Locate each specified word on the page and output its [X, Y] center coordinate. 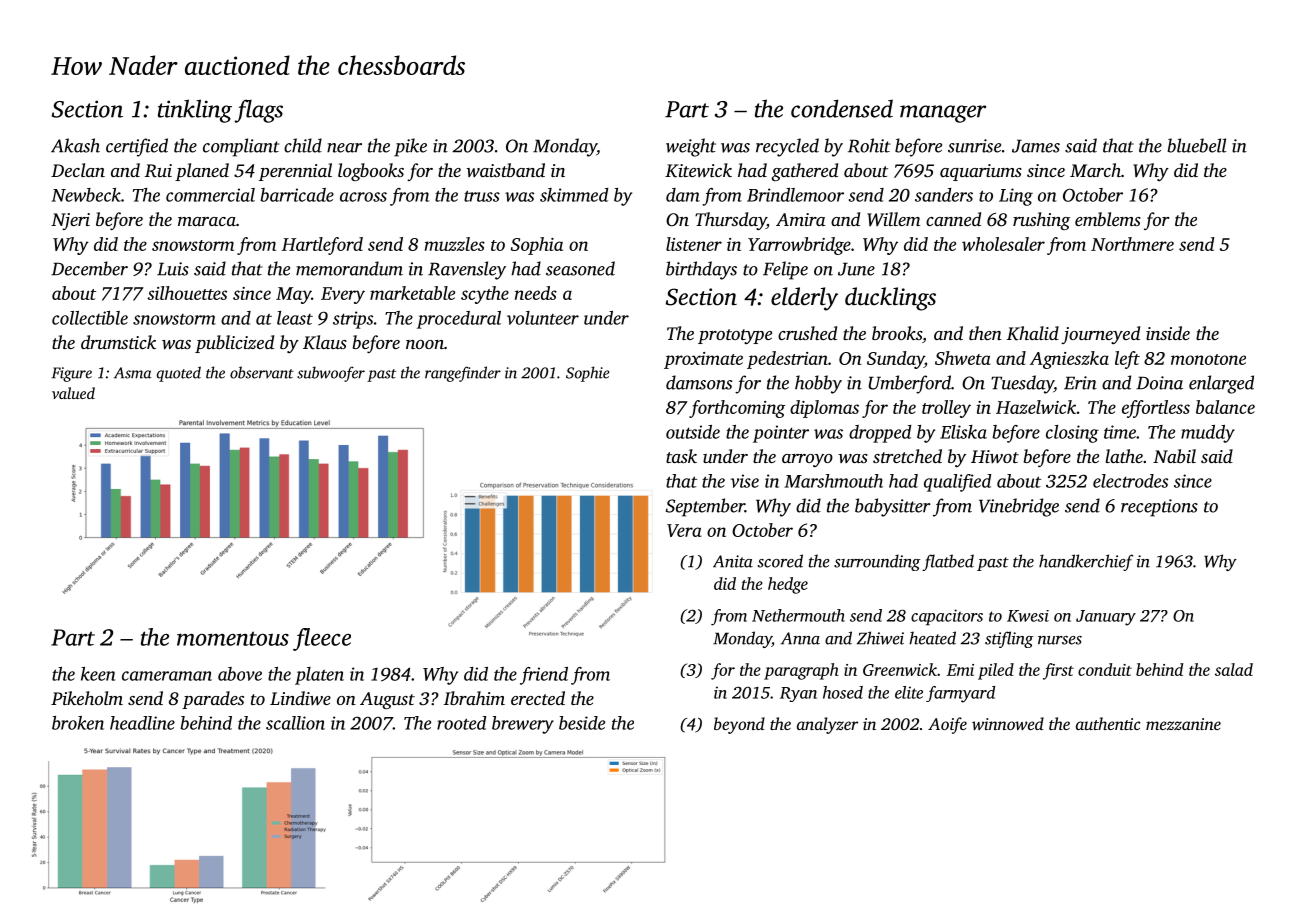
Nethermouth [798, 615]
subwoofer [331, 374]
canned [953, 219]
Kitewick [698, 170]
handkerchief [1086, 562]
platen [319, 676]
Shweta [963, 358]
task [681, 456]
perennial [295, 172]
